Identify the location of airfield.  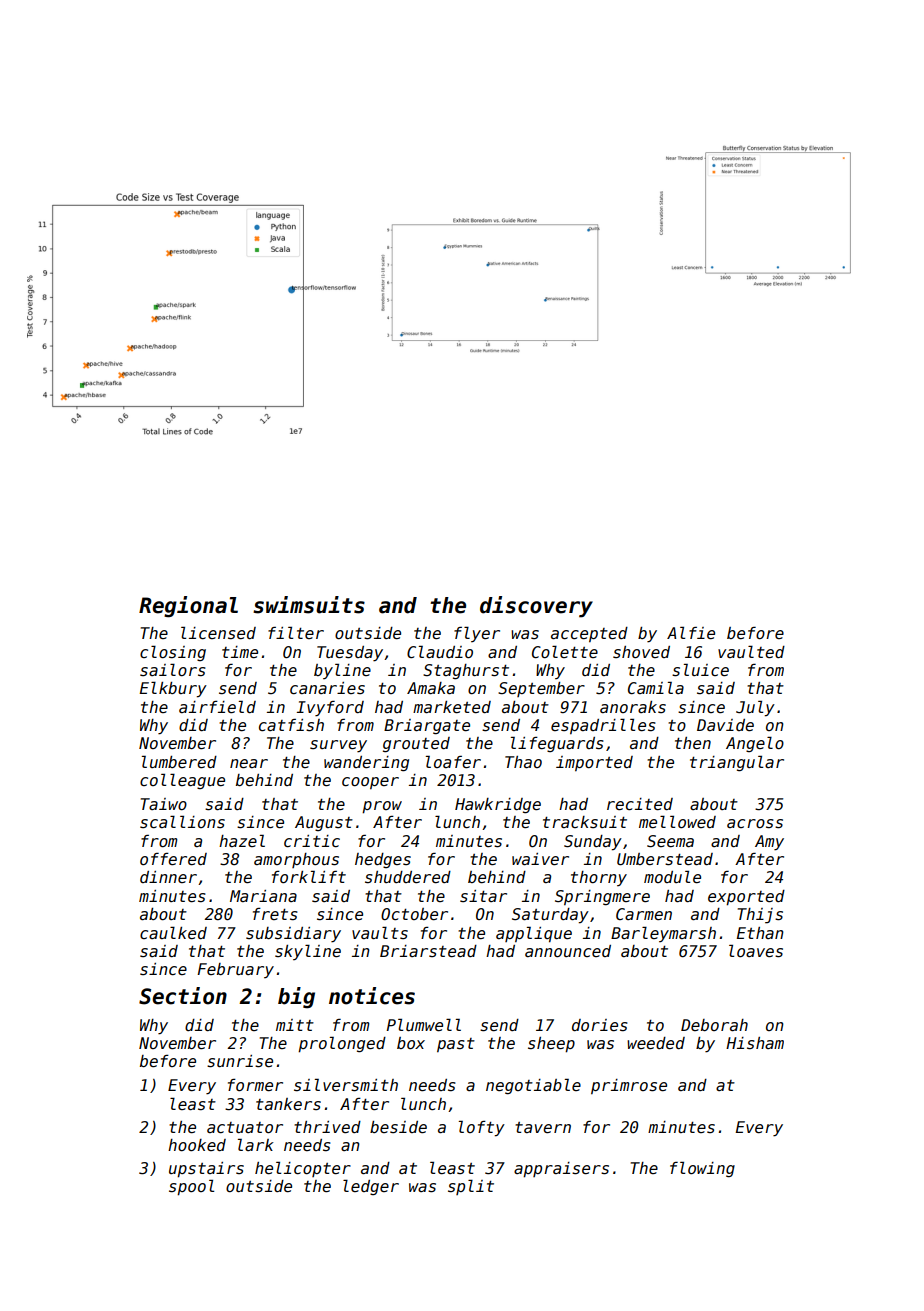
(217, 706).
